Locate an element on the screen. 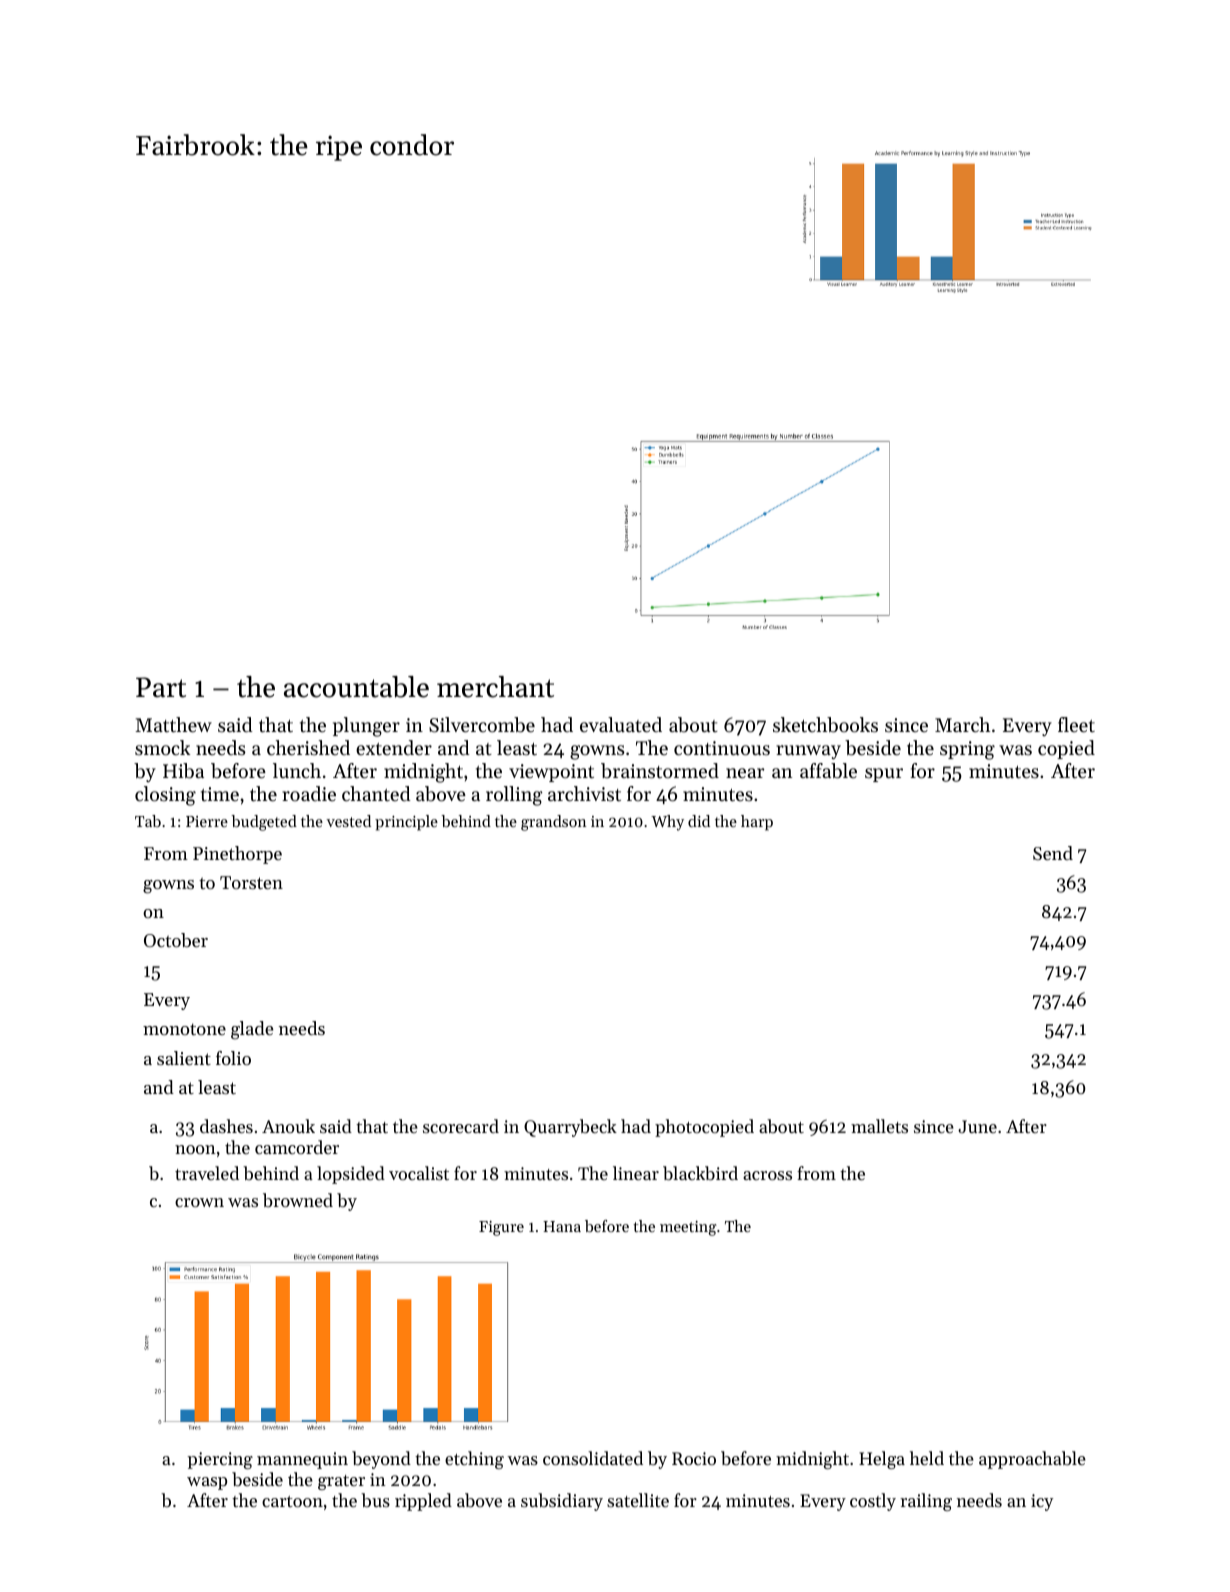 Image resolution: width=1230 pixels, height=1592 pixels. merchant is located at coordinates (495, 687).
